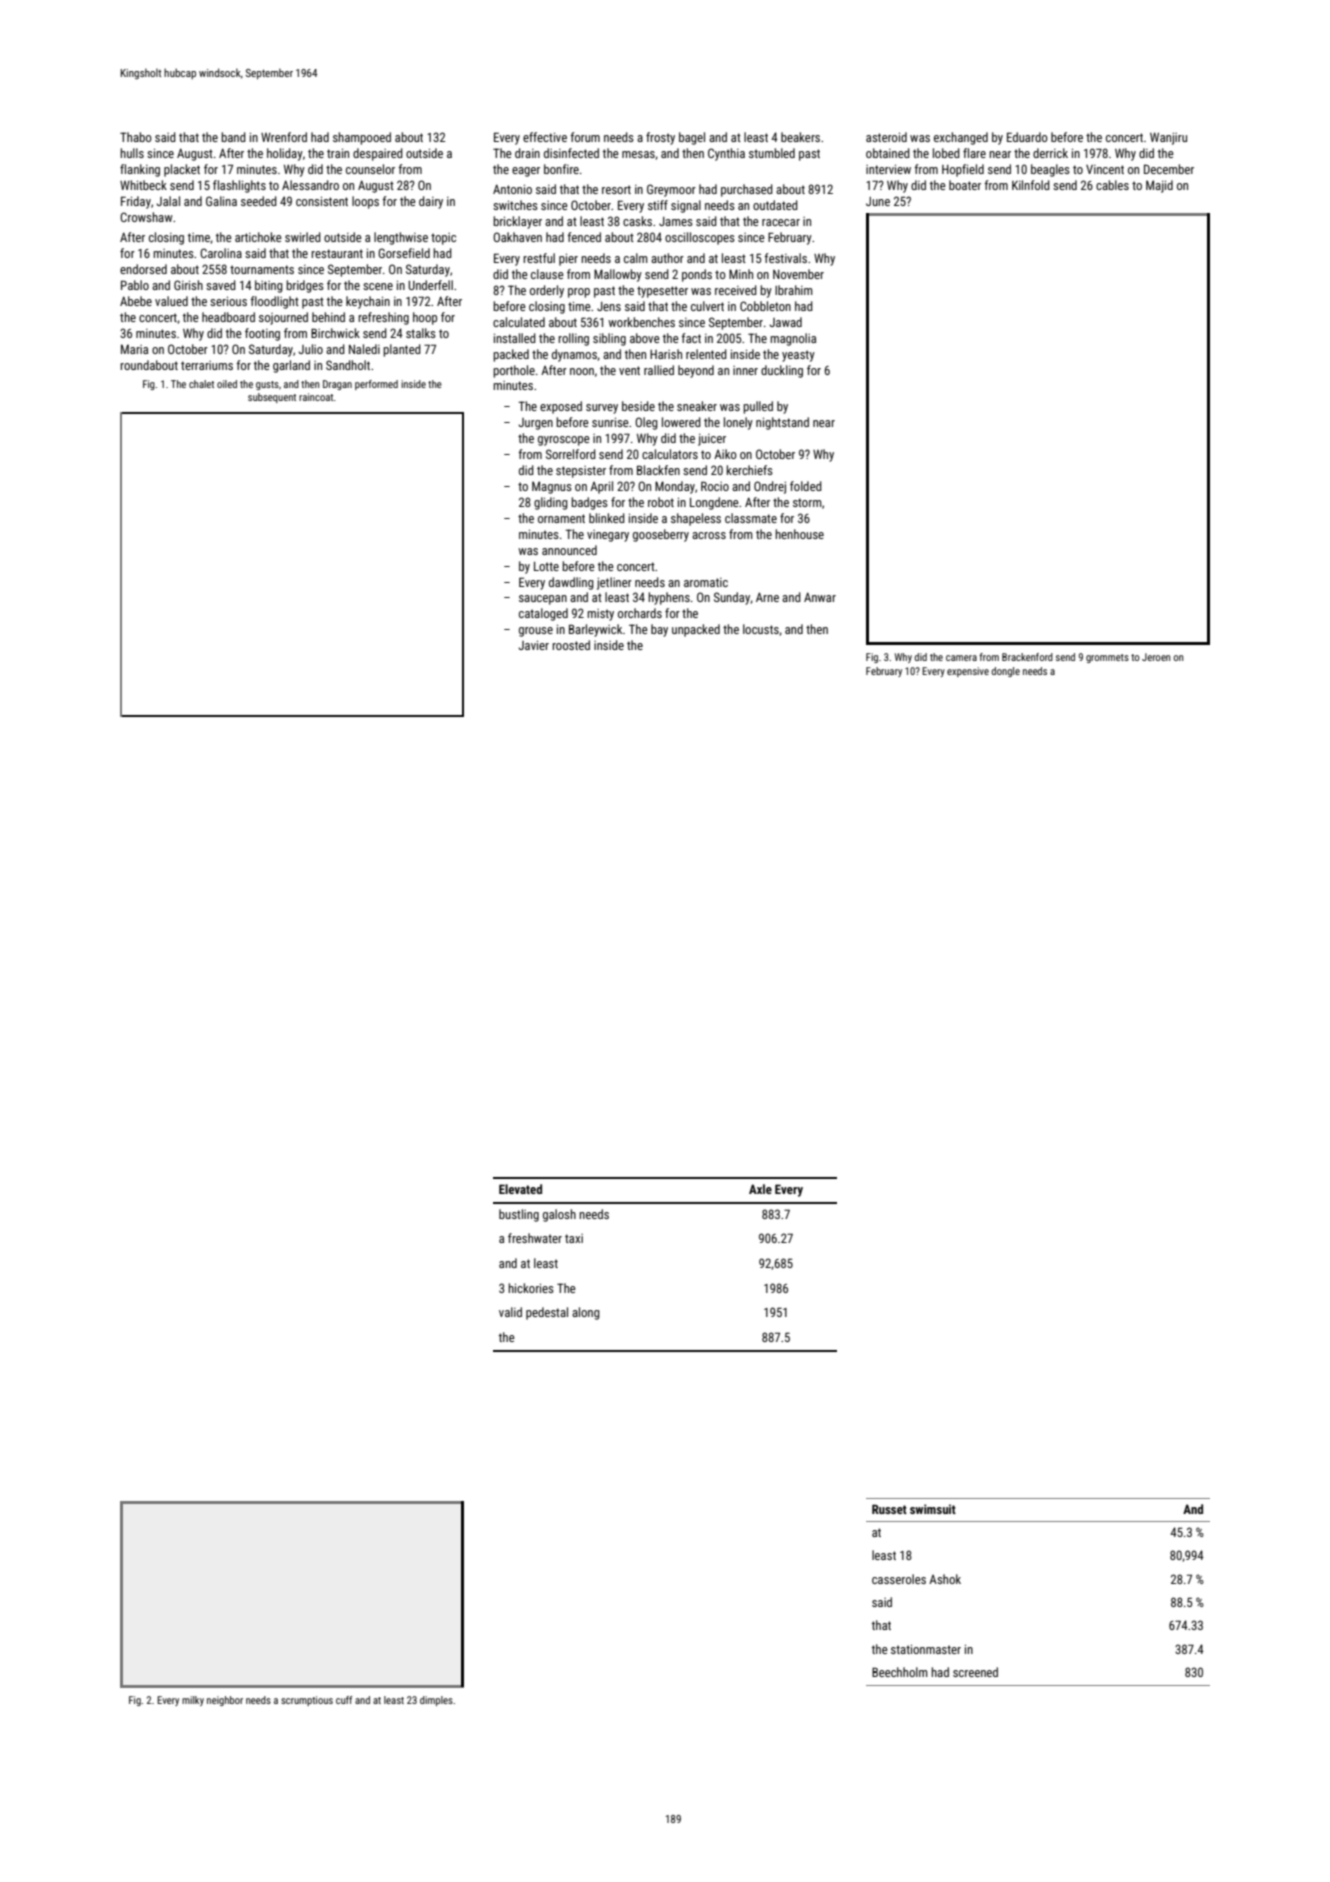  I want to click on dimples, so click(436, 1701).
